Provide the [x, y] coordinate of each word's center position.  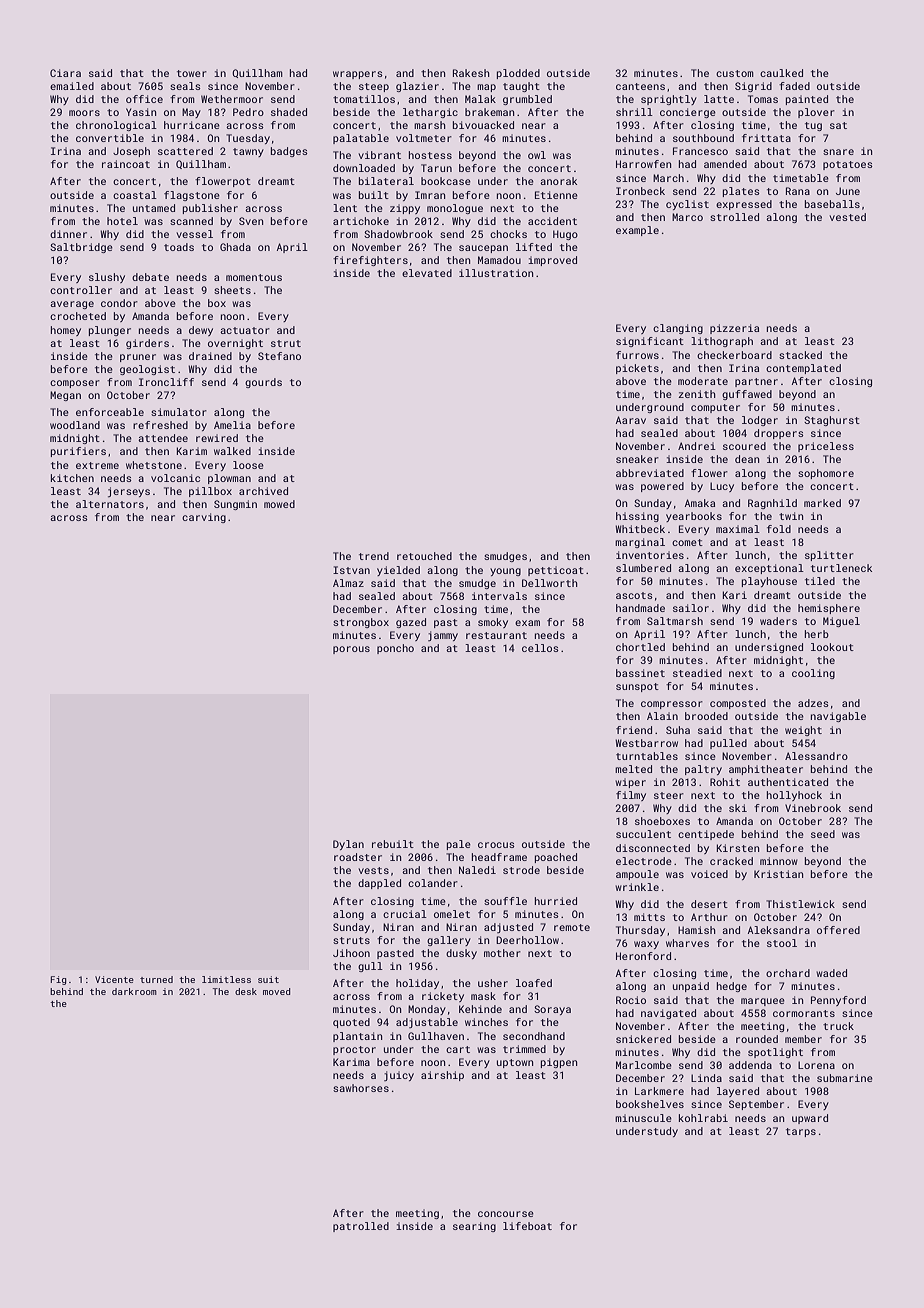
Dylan [348, 845]
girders [147, 344]
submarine [845, 1078]
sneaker [637, 459]
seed [823, 834]
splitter [829, 556]
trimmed [524, 1049]
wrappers [358, 75]
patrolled [361, 1227]
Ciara [65, 73]
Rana [798, 191]
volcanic [175, 478]
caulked [781, 73]
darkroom [134, 991]
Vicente [114, 979]
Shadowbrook [398, 234]
